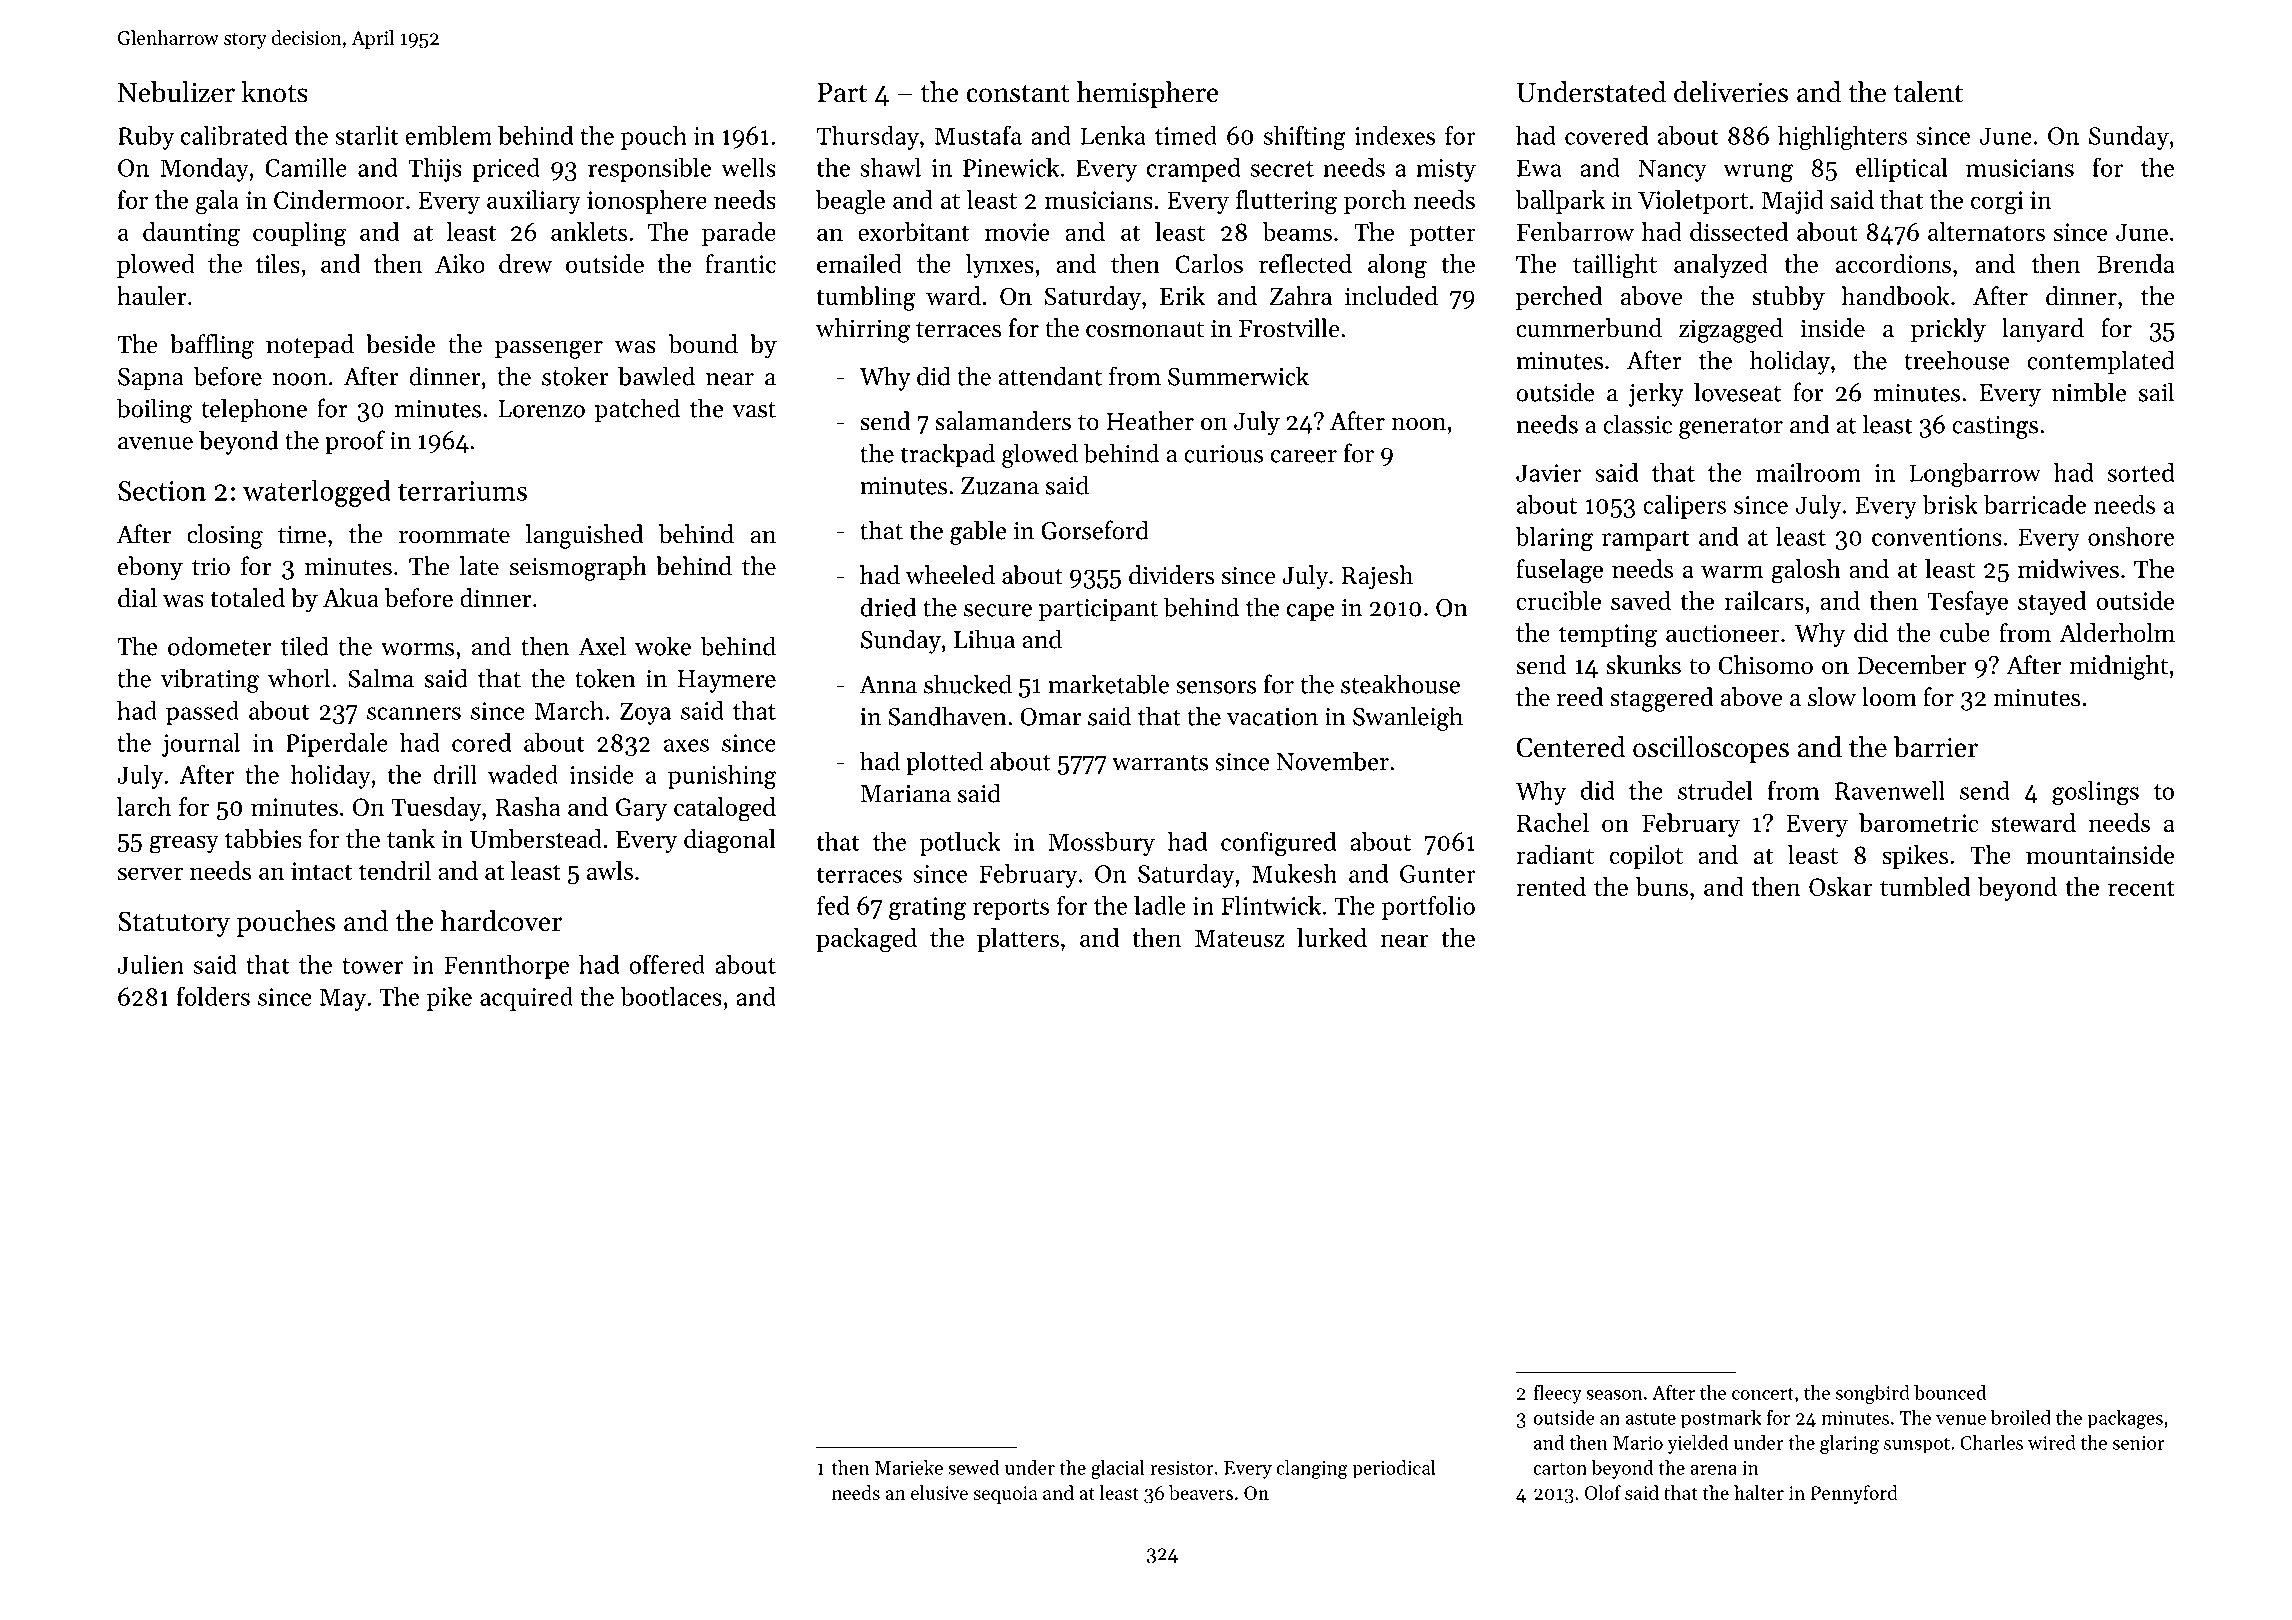 The image size is (2292, 1620). I want to click on calipers, so click(1684, 507).
